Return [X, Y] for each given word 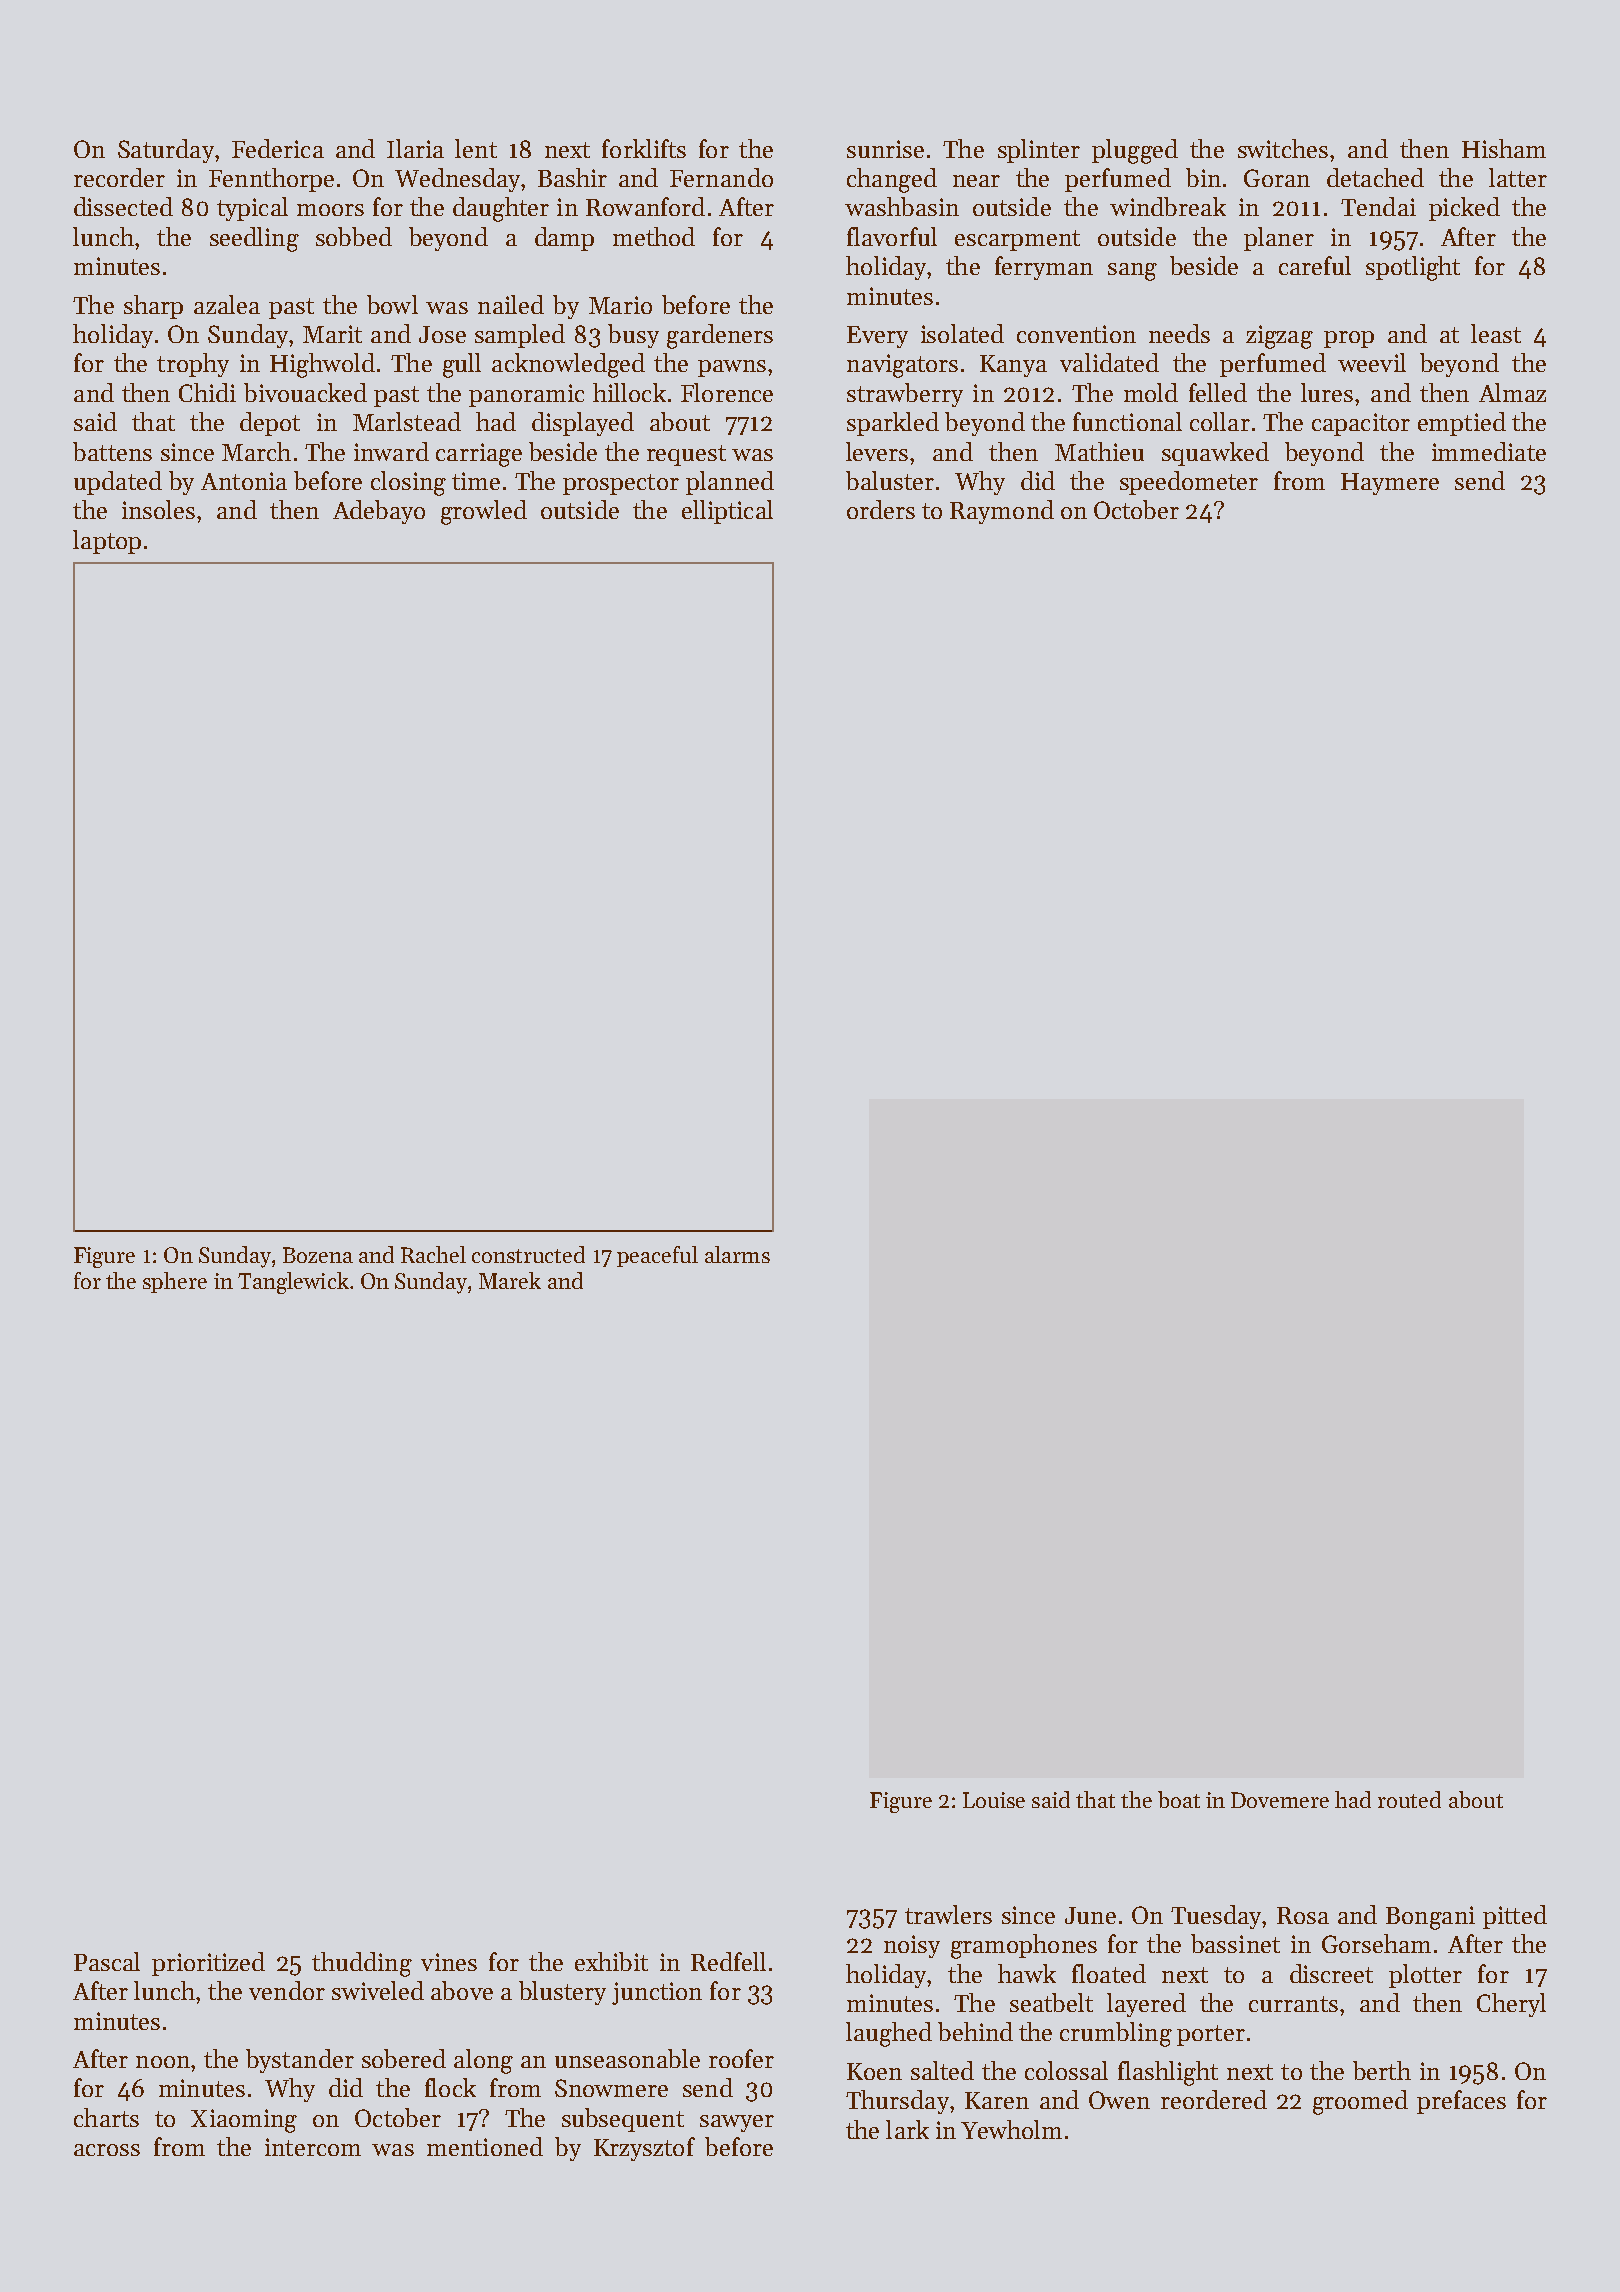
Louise [994, 1800]
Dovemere [1280, 1800]
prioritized [208, 1964]
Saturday [166, 151]
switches [1283, 148]
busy [633, 336]
